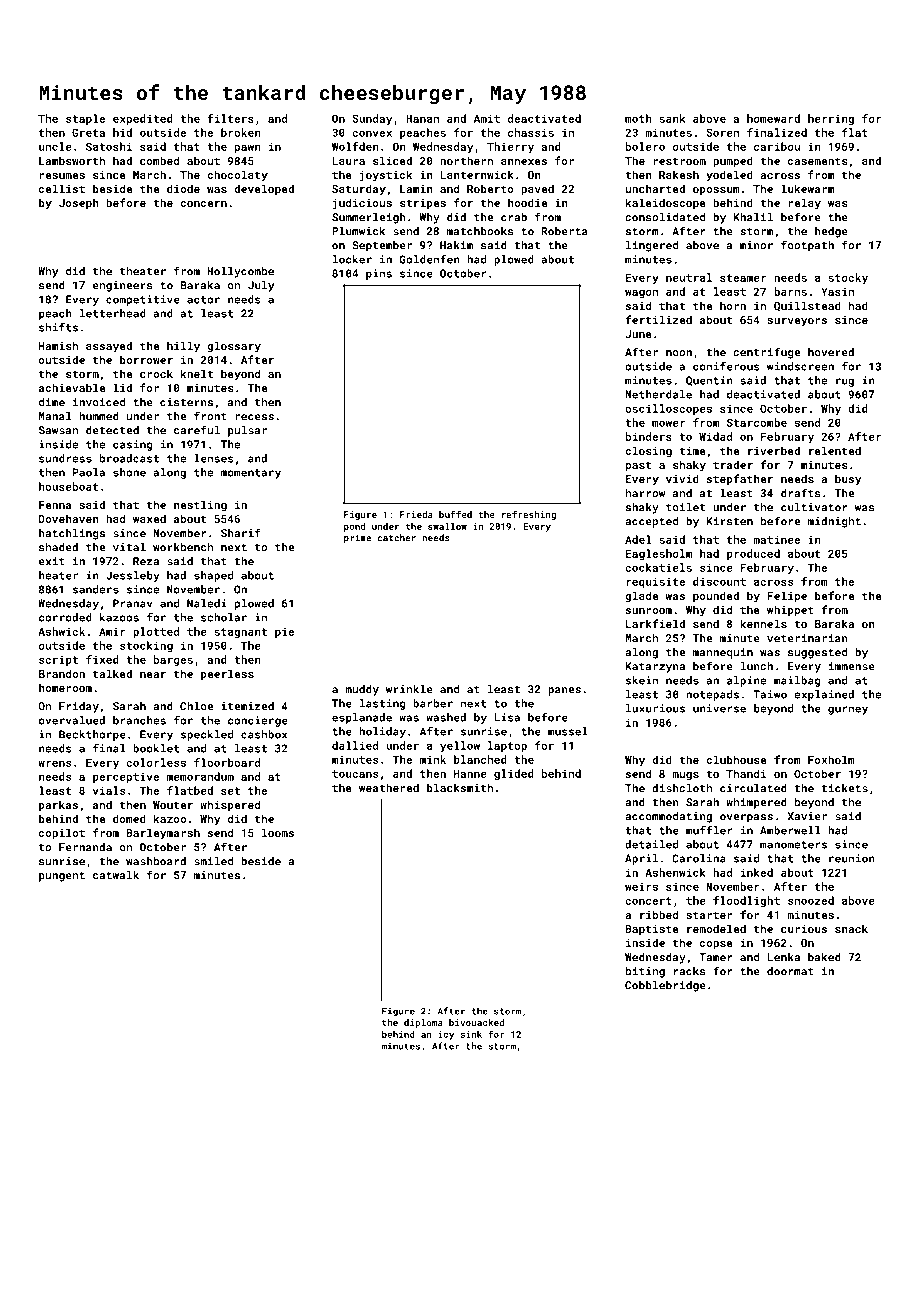  What do you see at coordinates (531, 132) in the screenshot?
I see `chassis` at bounding box center [531, 132].
